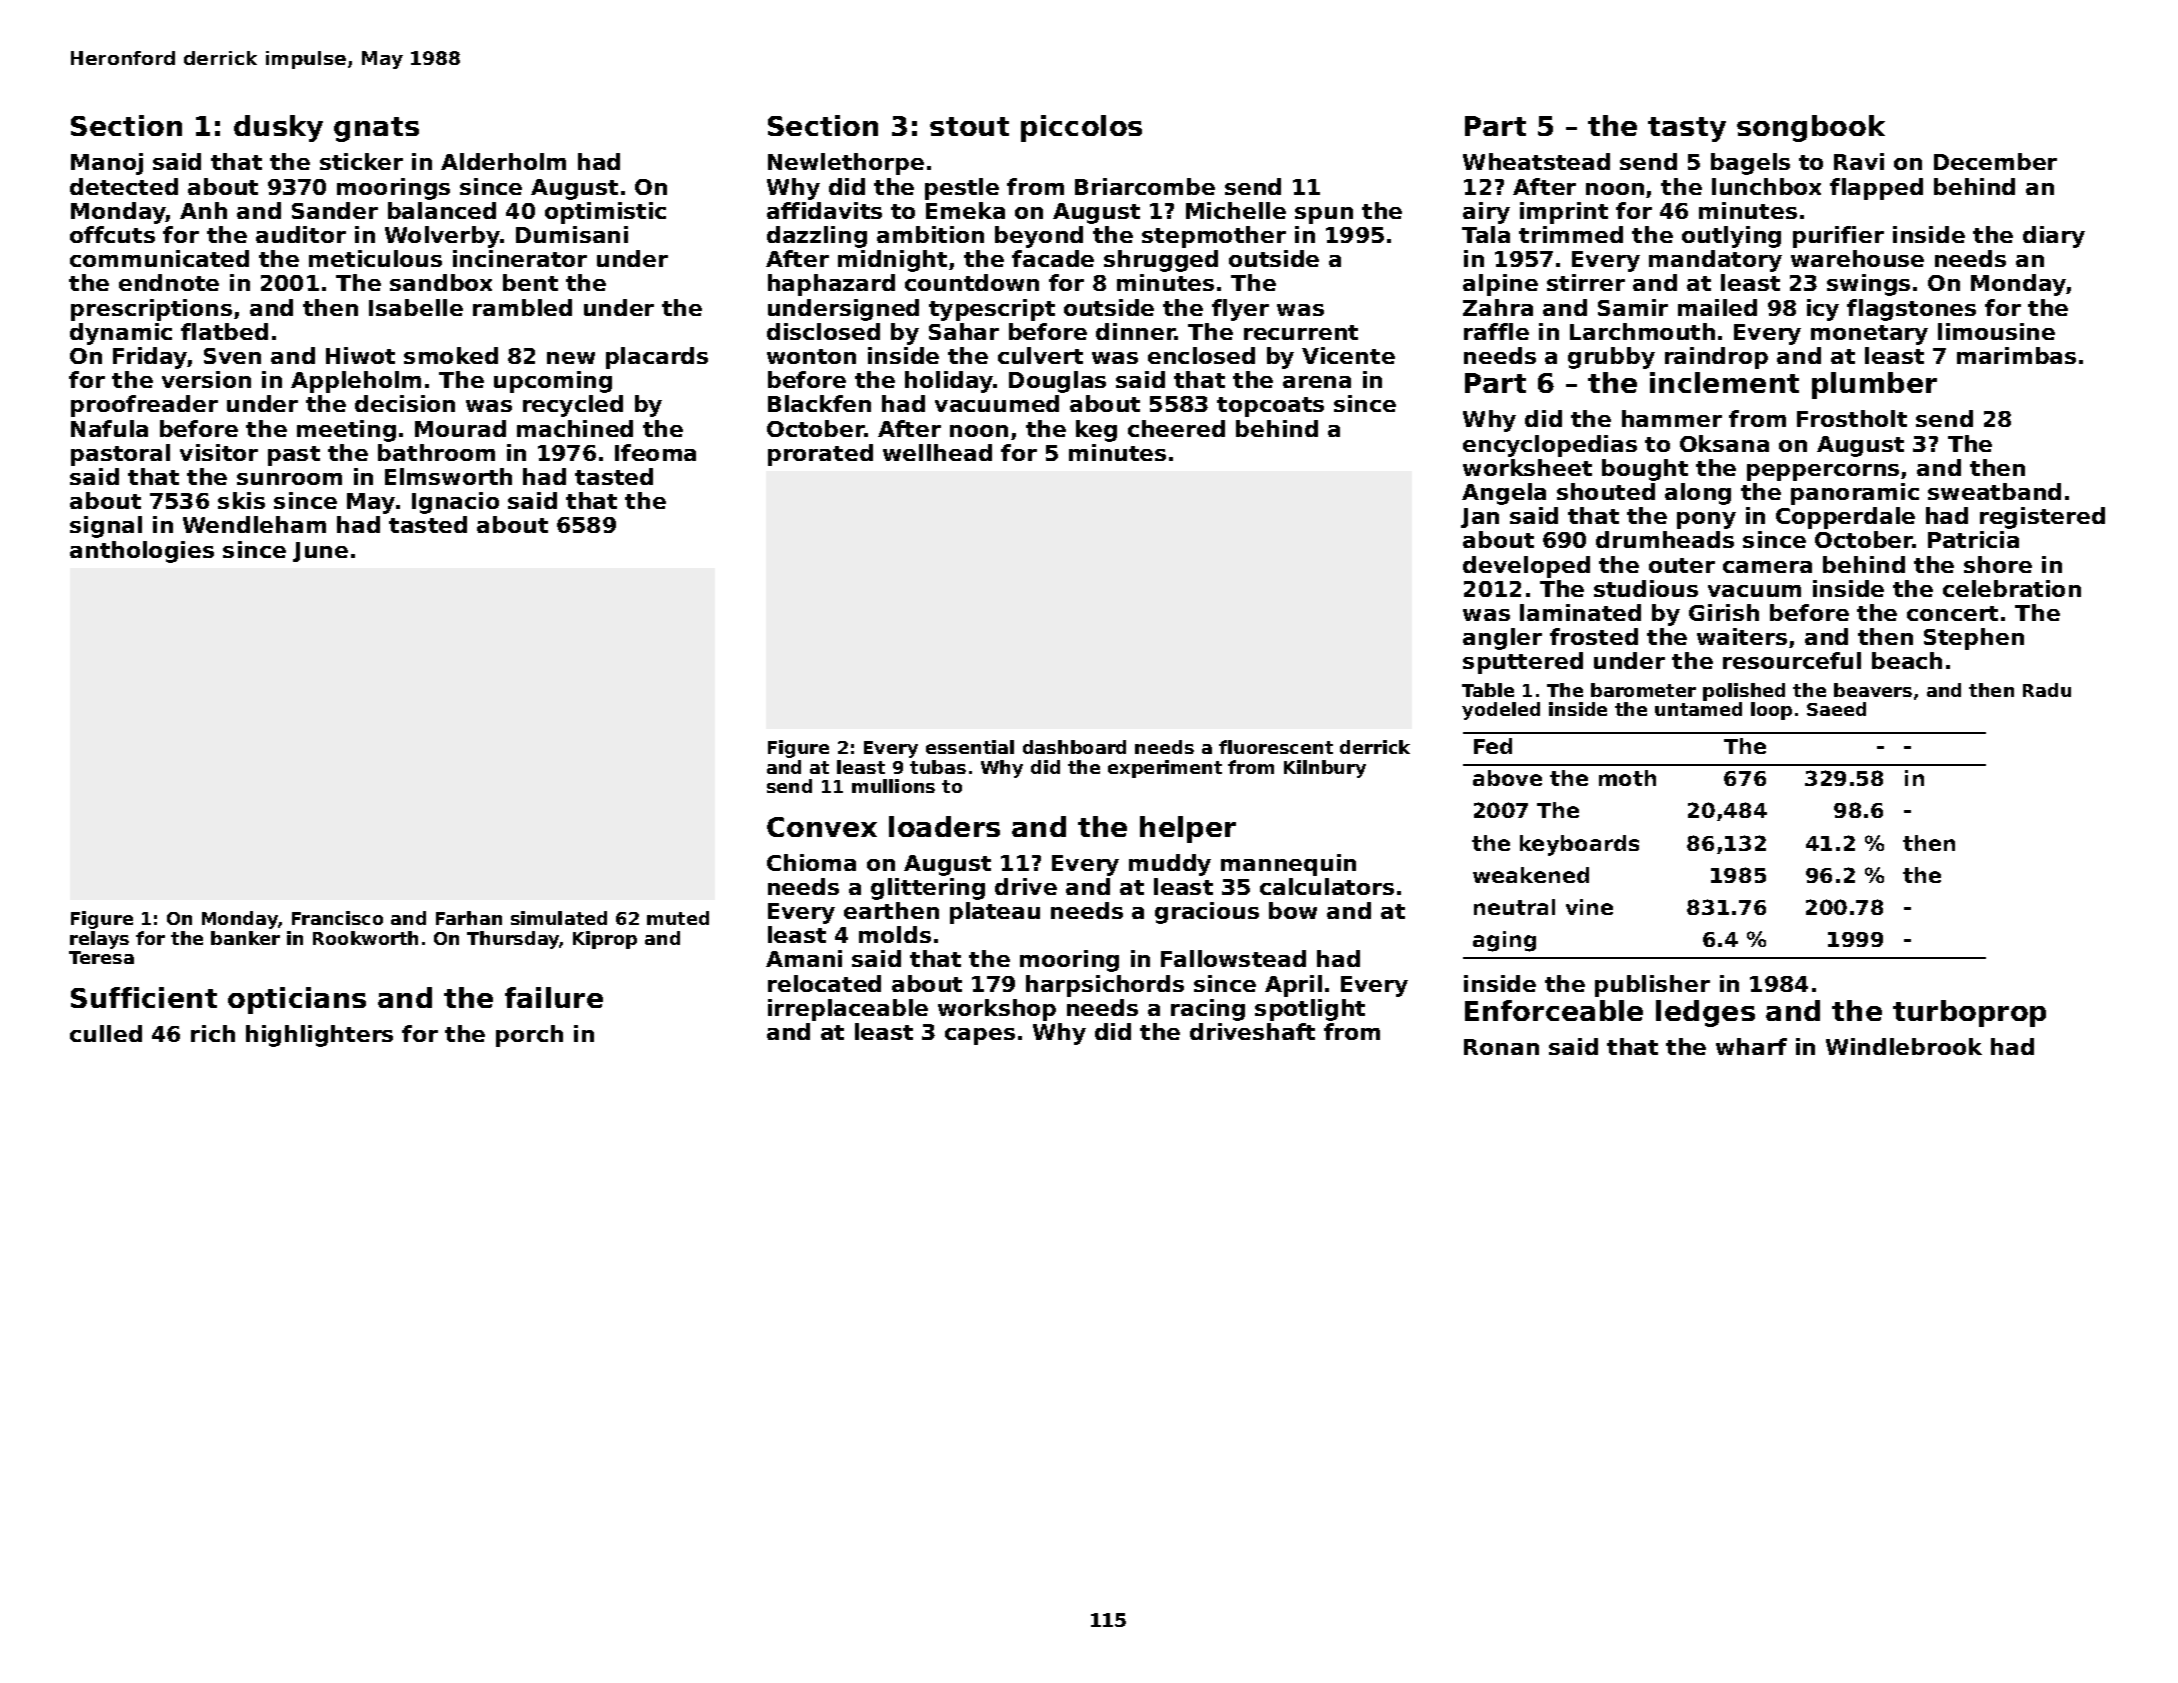 Image resolution: width=2178 pixels, height=1683 pixels. Describe the element at coordinates (1904, 1046) in the screenshot. I see `Windlebrook` at that location.
